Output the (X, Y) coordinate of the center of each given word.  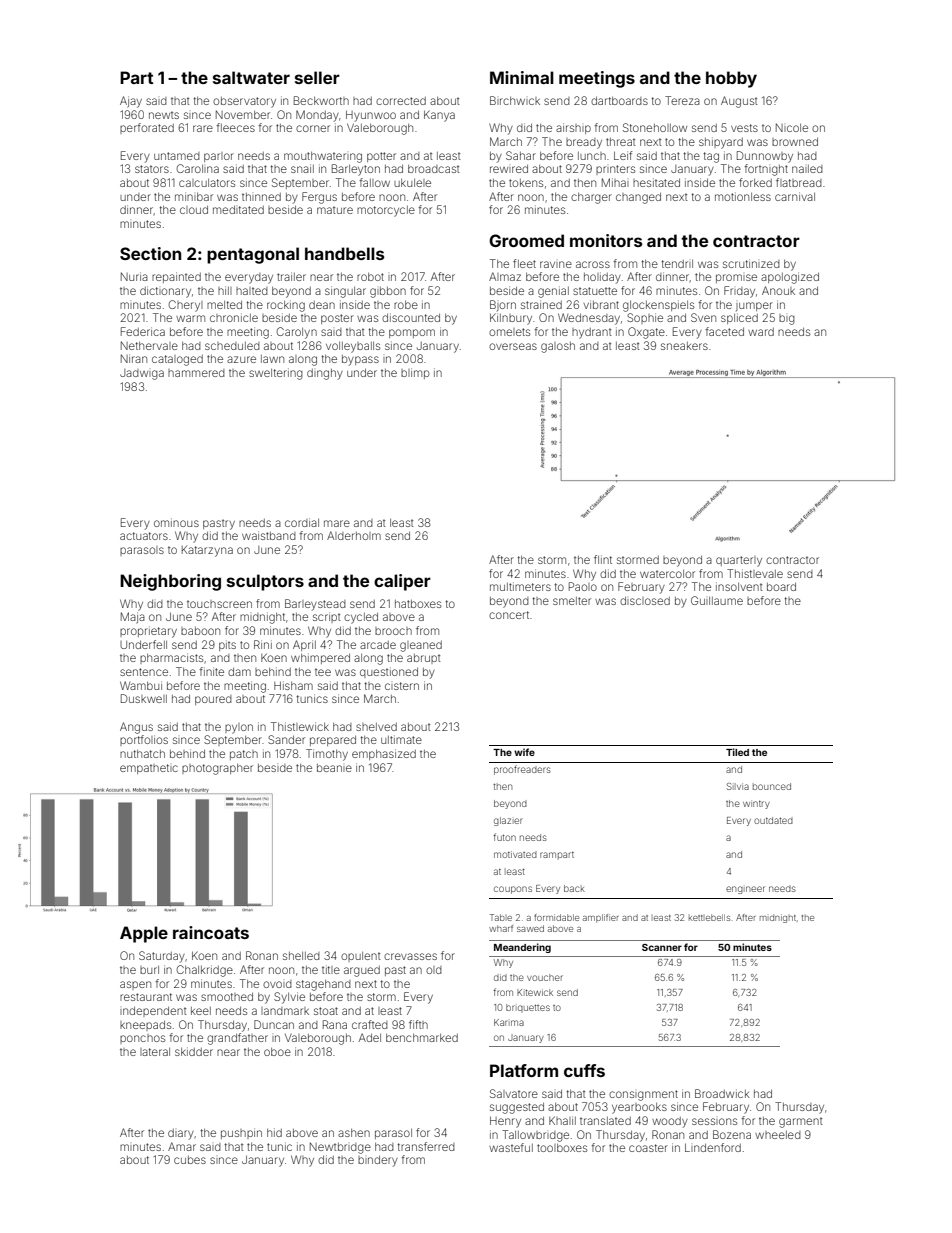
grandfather (237, 1039)
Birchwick (515, 100)
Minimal (522, 77)
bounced (772, 786)
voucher (545, 977)
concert (509, 615)
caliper (402, 582)
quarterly (739, 561)
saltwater (251, 77)
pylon (239, 728)
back (574, 888)
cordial (302, 522)
